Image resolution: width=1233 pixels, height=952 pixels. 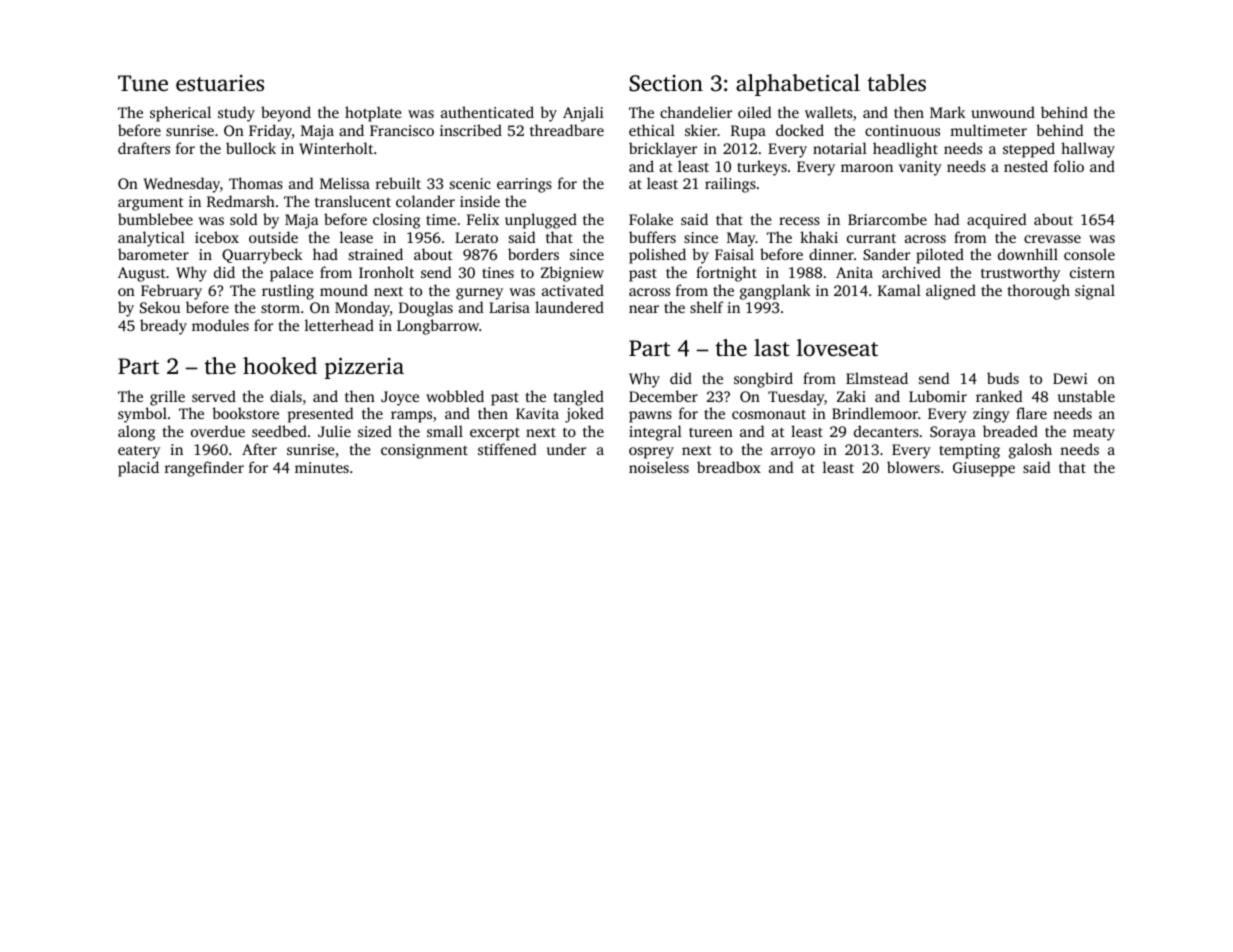 I want to click on tables, so click(x=896, y=83).
